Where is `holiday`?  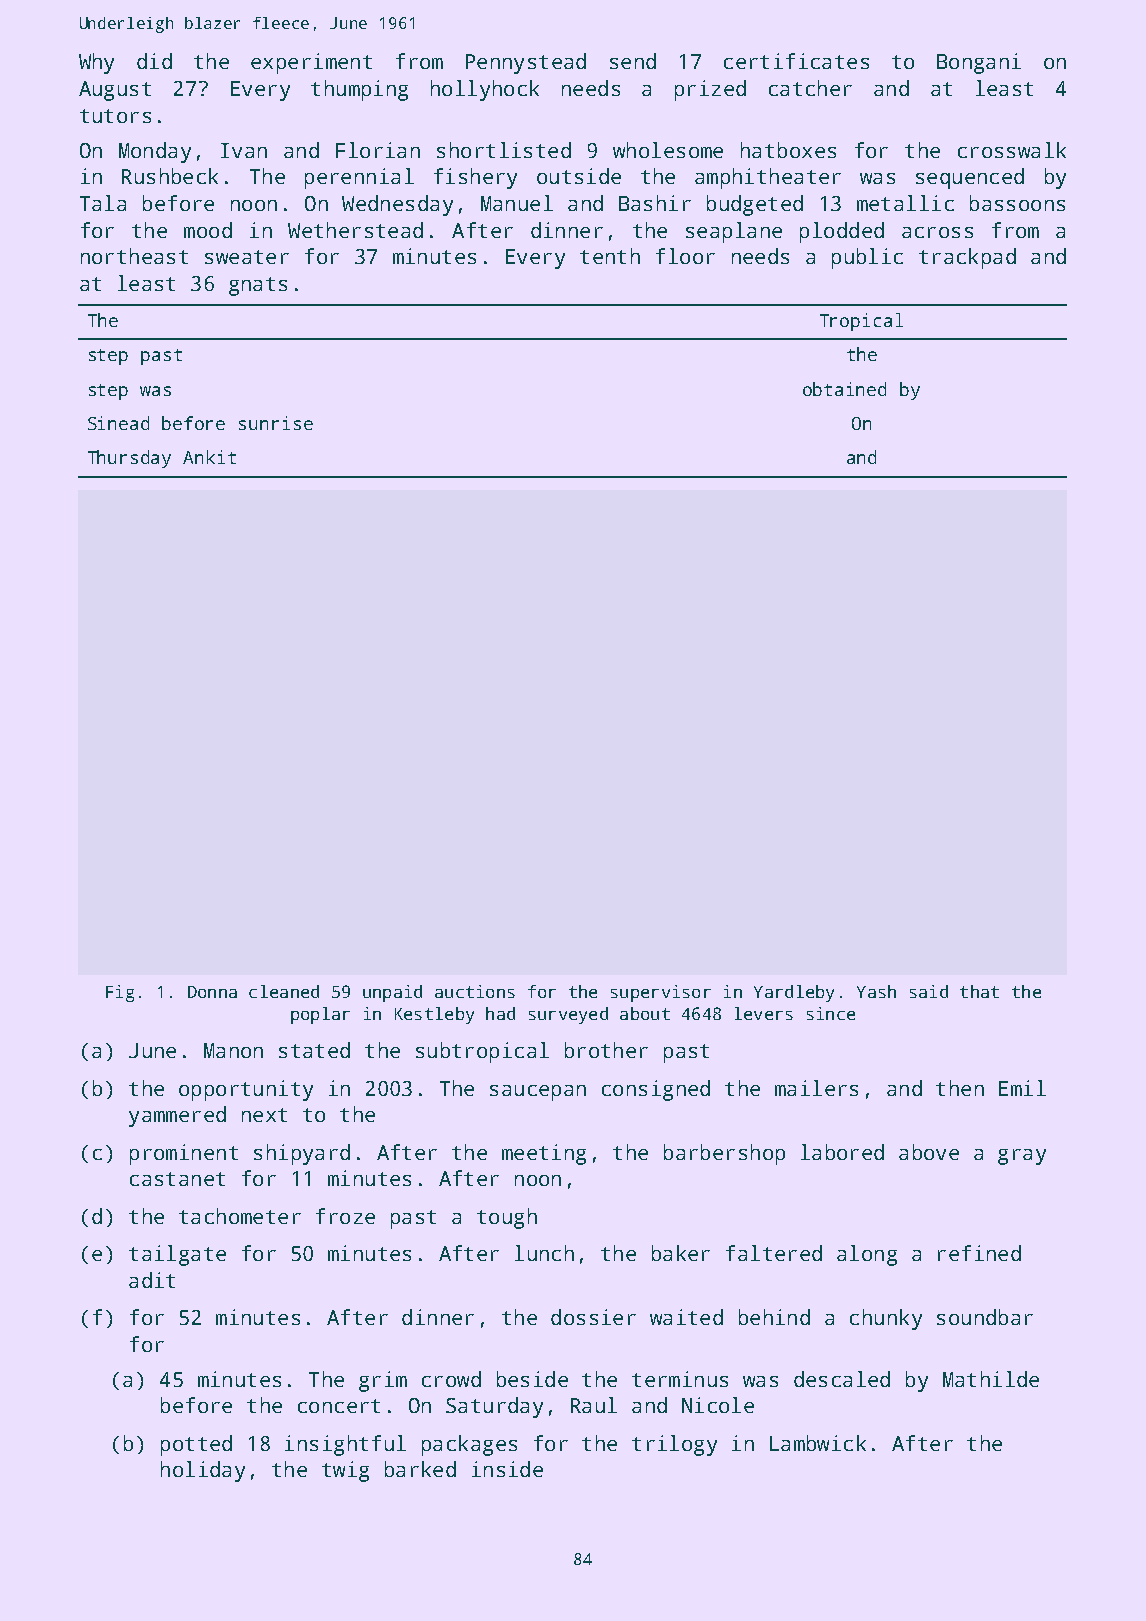 holiday is located at coordinates (203, 1471).
